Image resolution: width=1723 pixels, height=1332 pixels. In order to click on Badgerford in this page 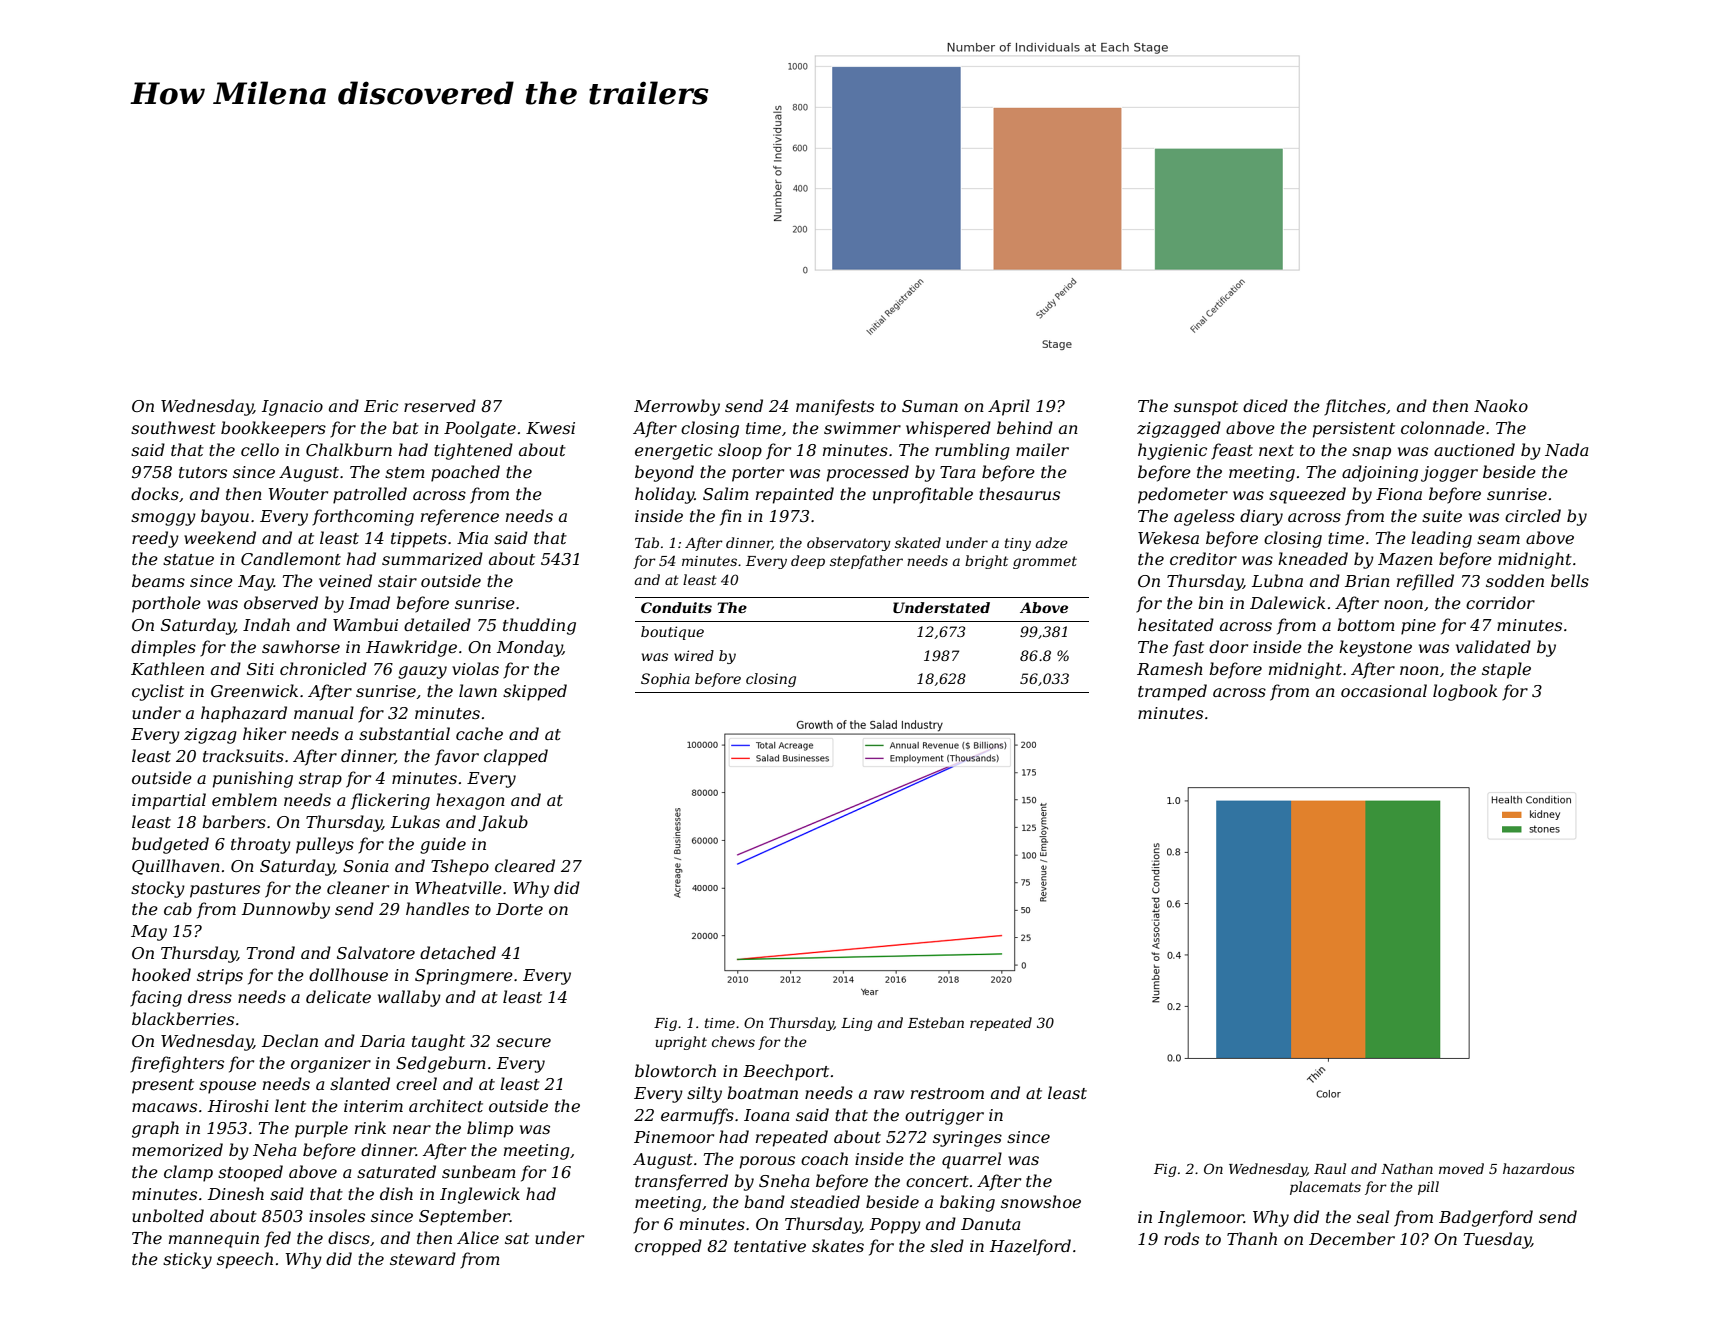, I will do `click(1486, 1218)`.
